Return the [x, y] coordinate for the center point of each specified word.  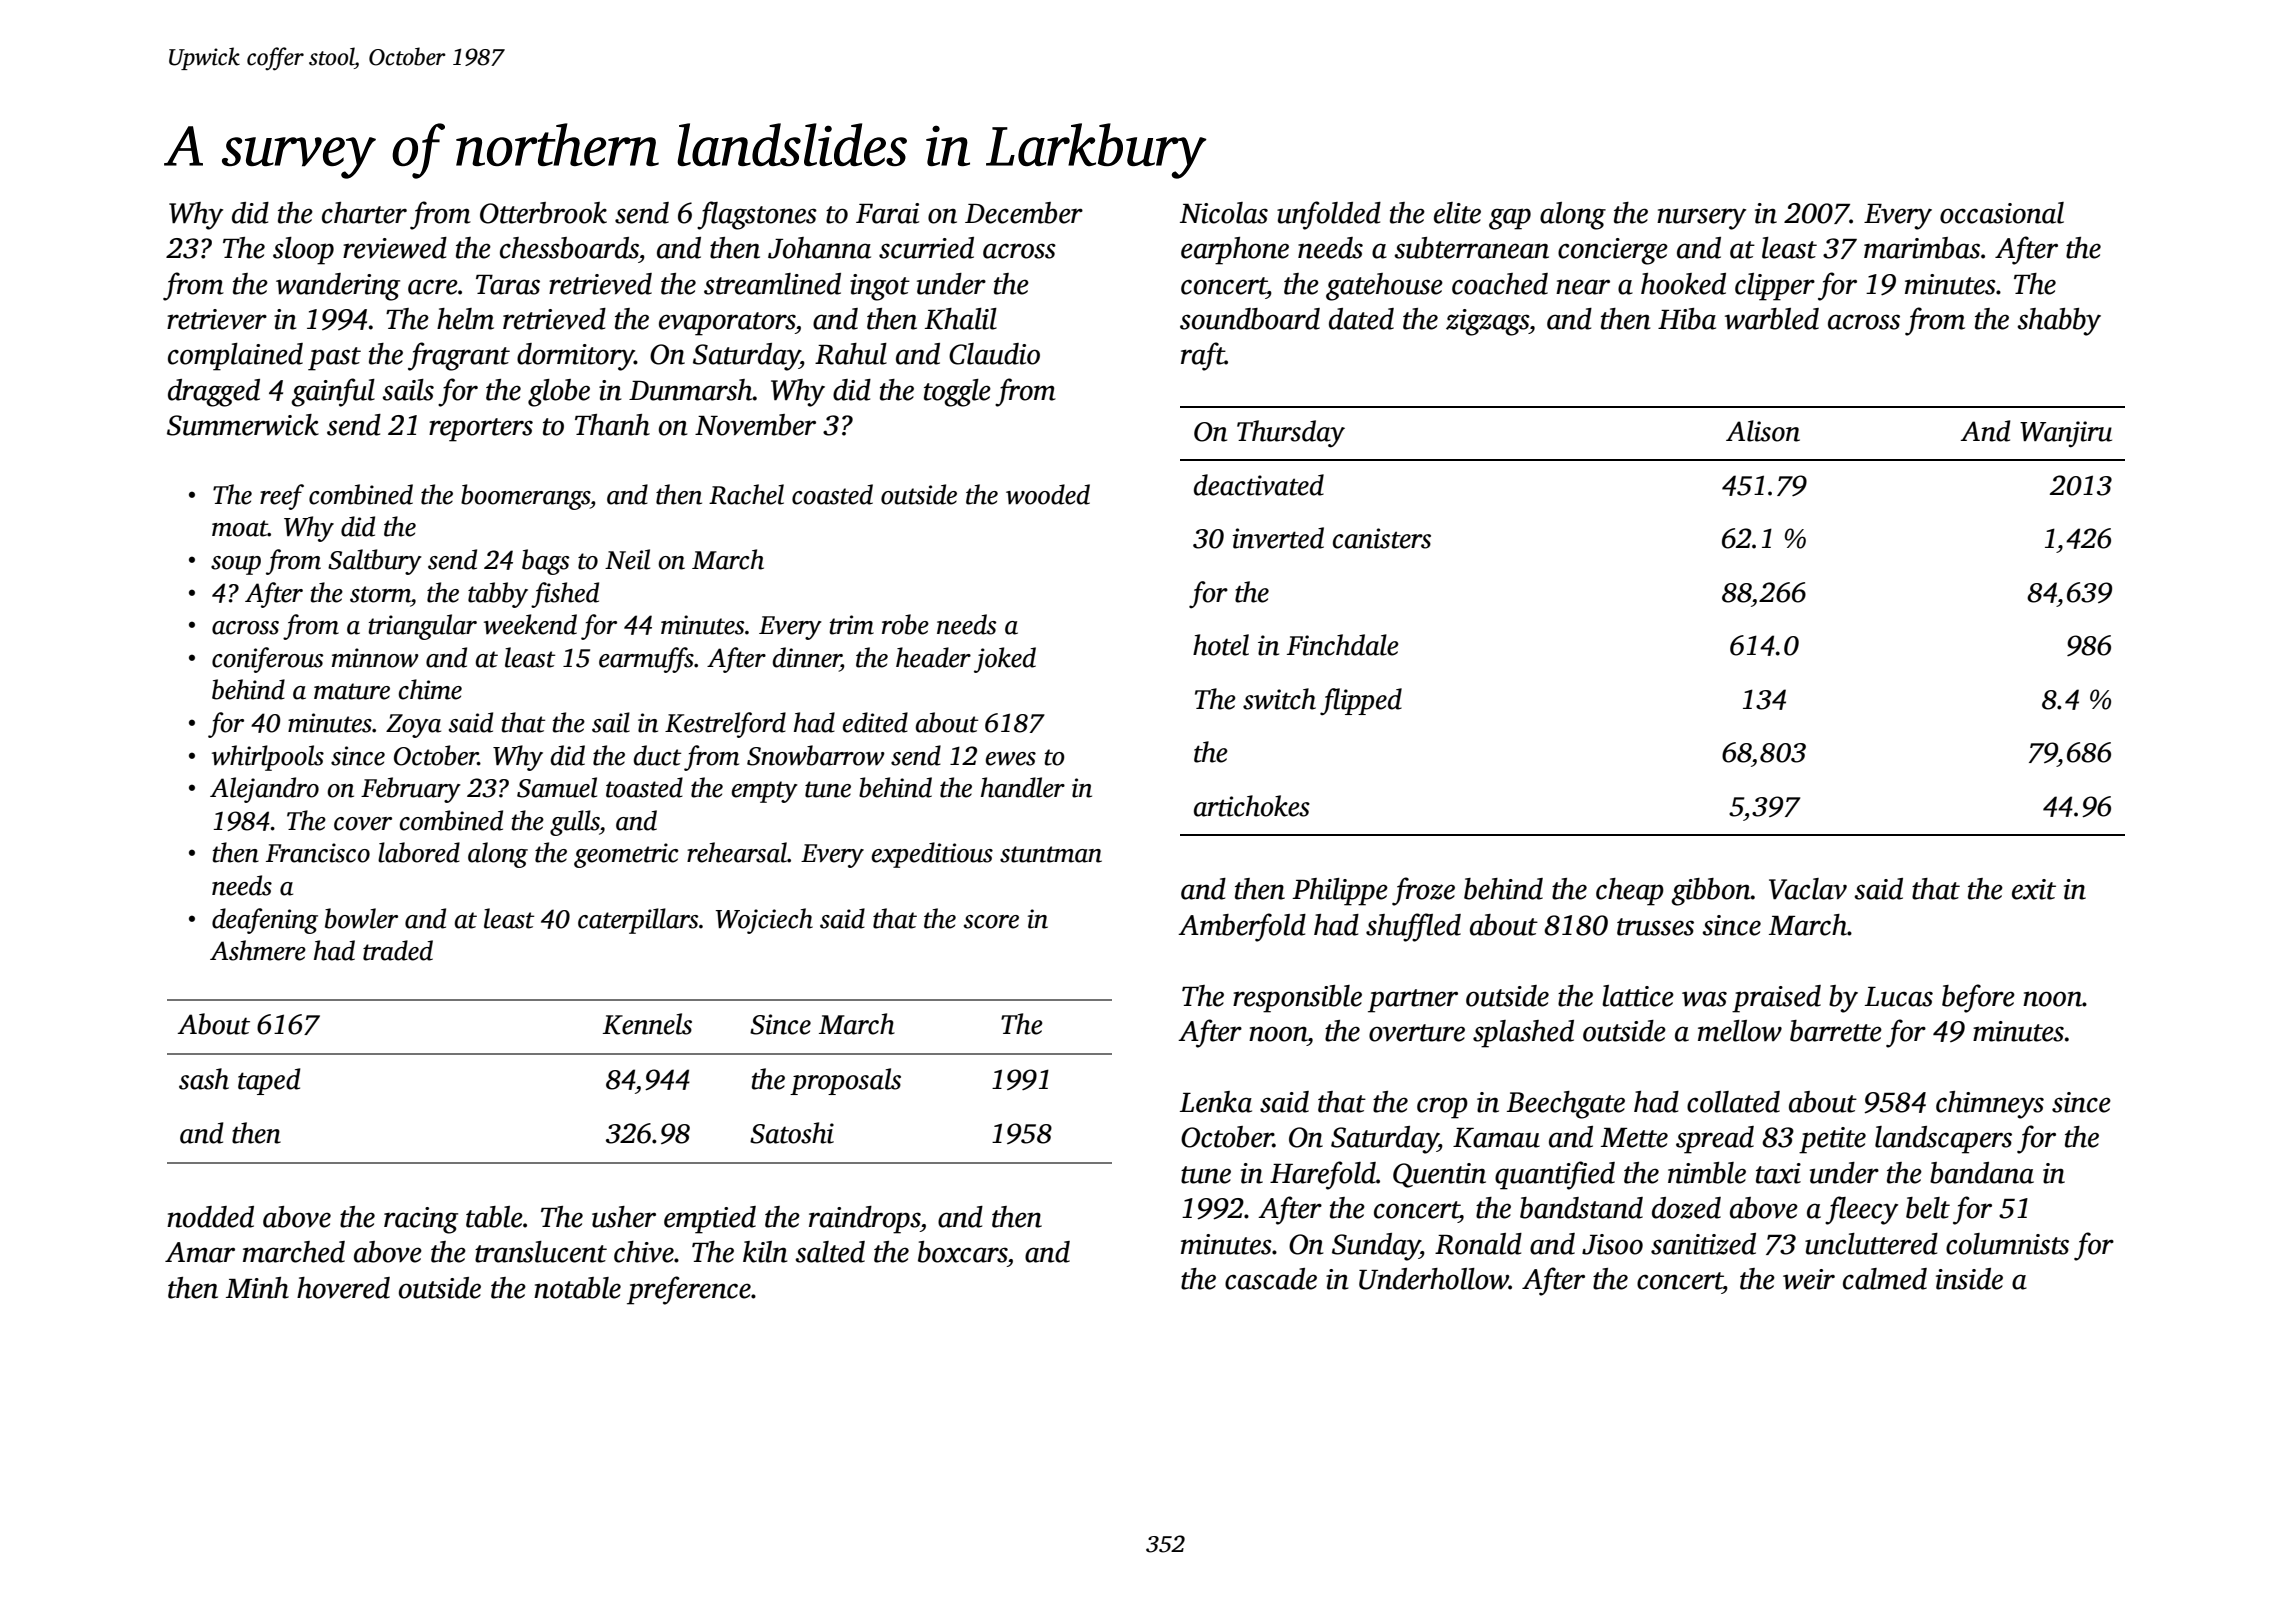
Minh [257, 1288]
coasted [832, 494]
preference [689, 1290]
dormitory [576, 357]
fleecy [1861, 1210]
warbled [1772, 319]
